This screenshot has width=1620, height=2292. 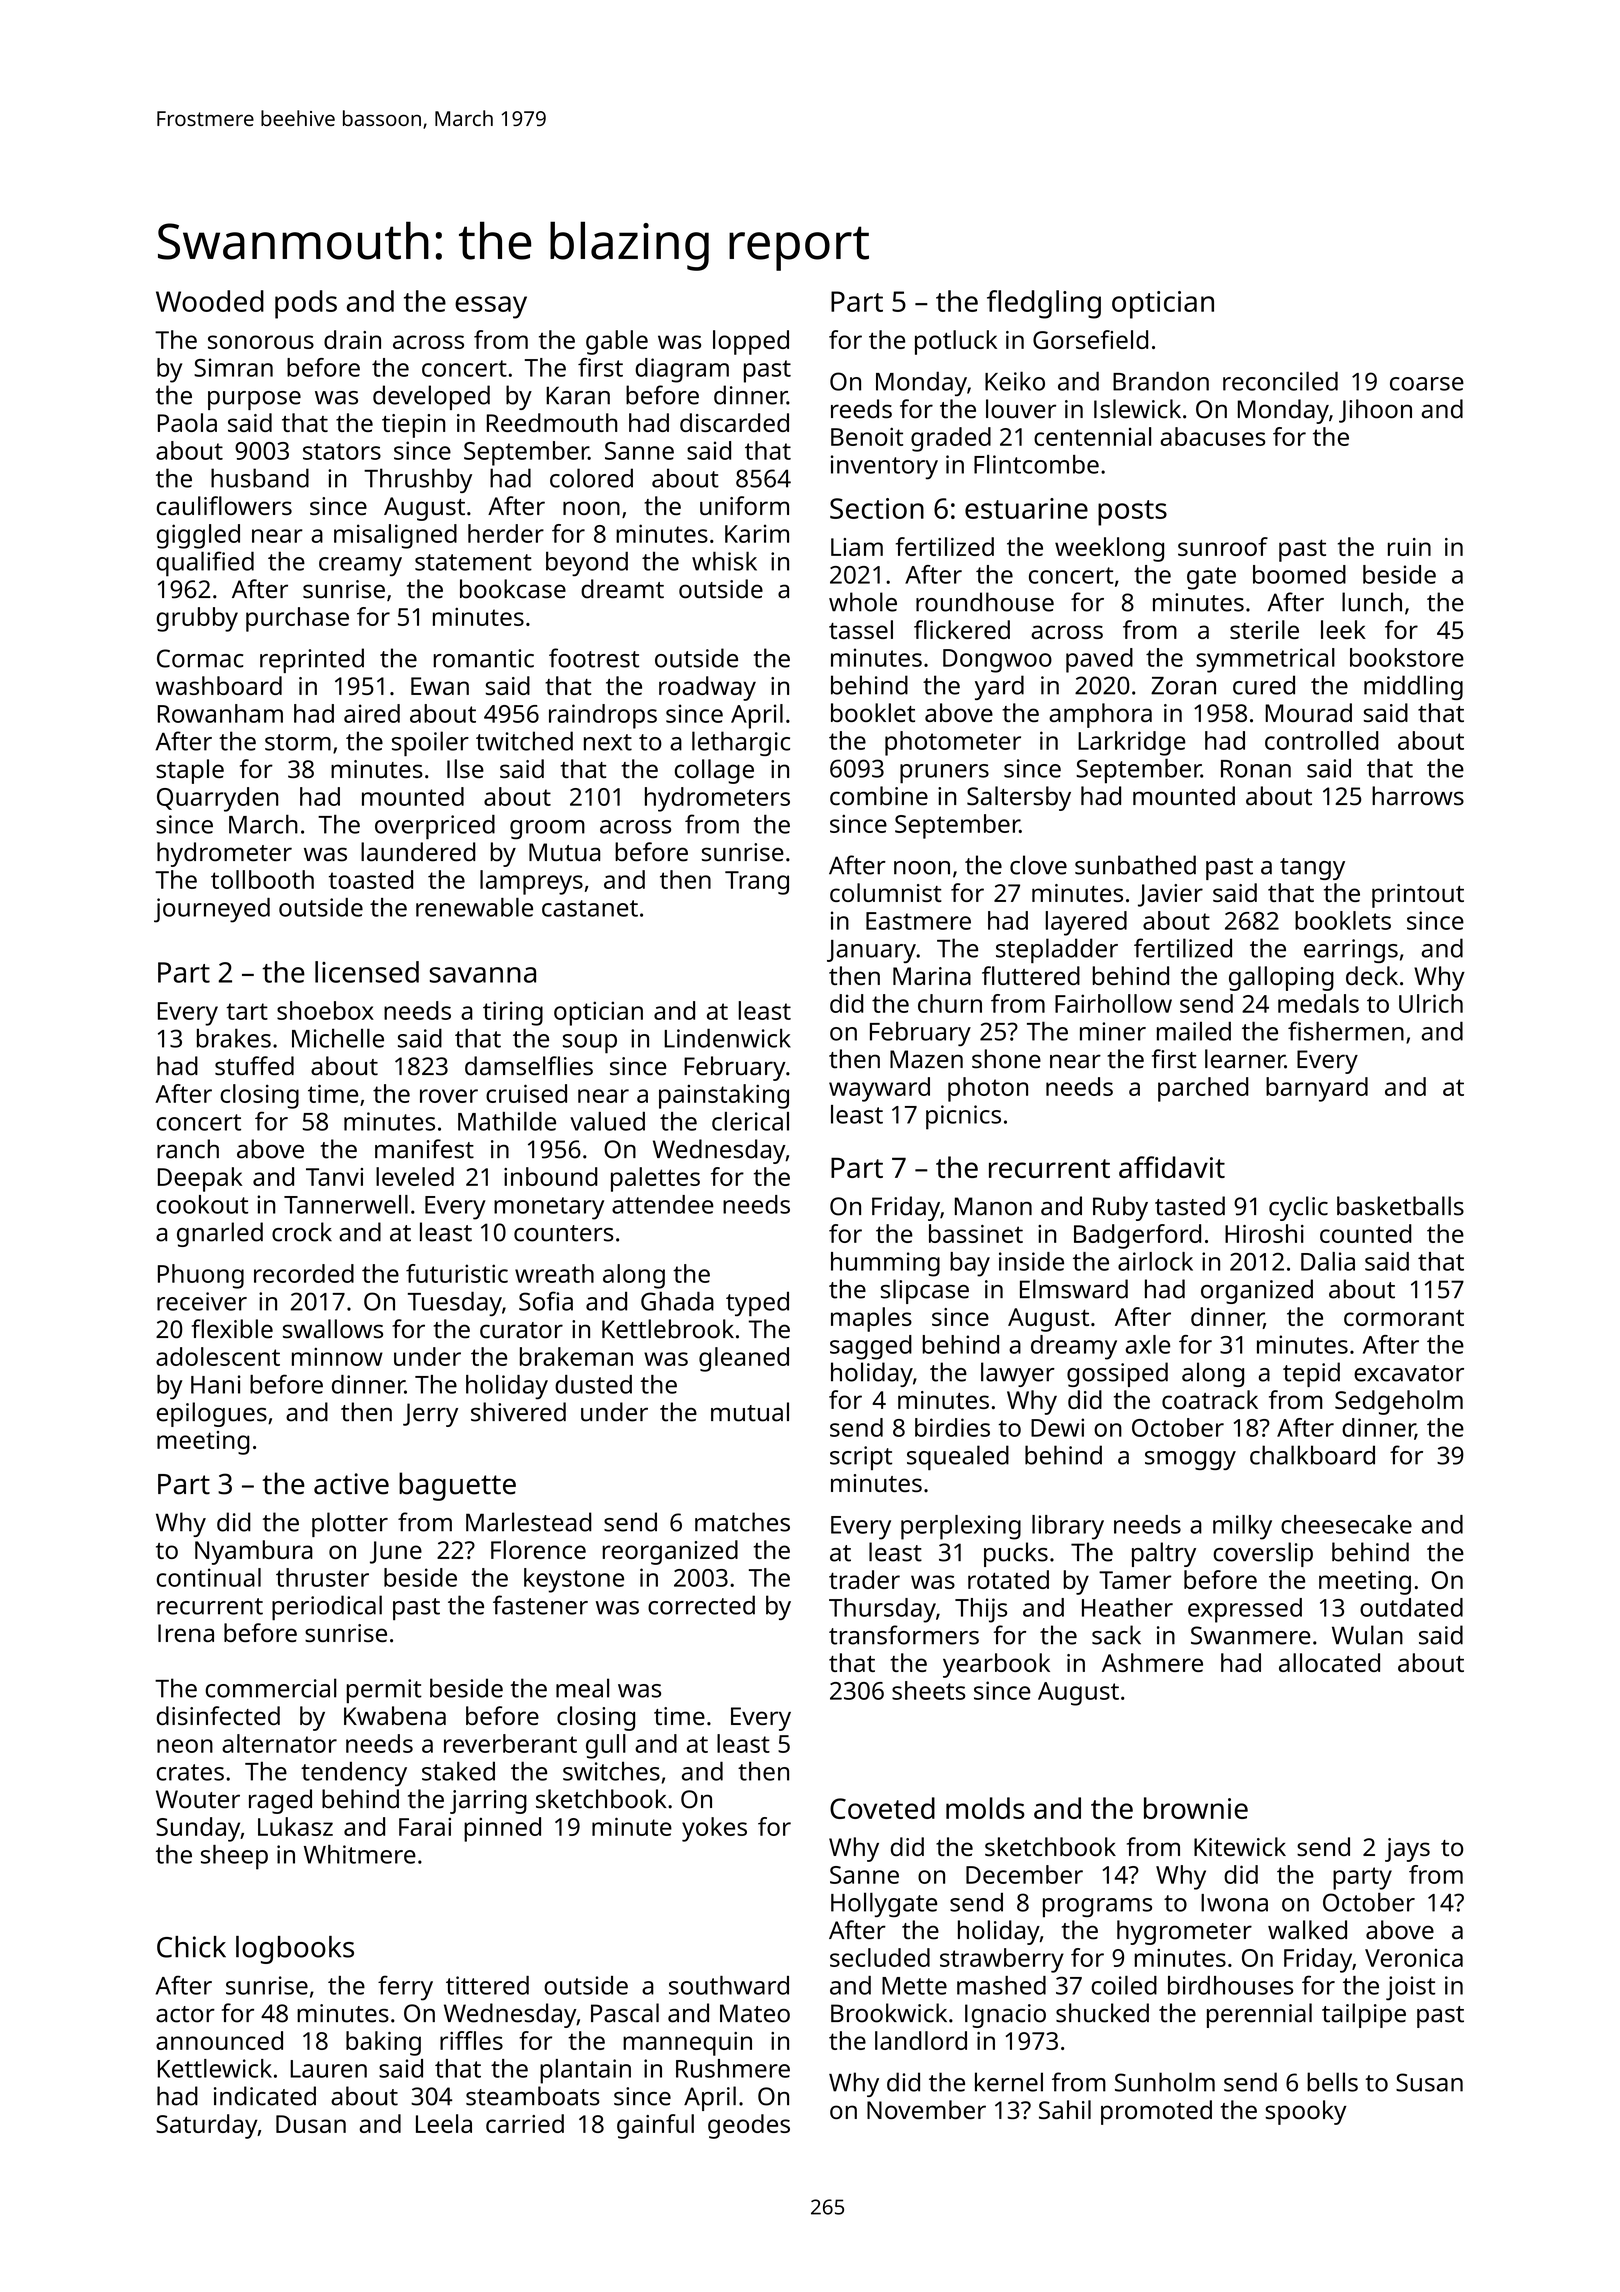 What do you see at coordinates (491, 307) in the screenshot?
I see `essay` at bounding box center [491, 307].
